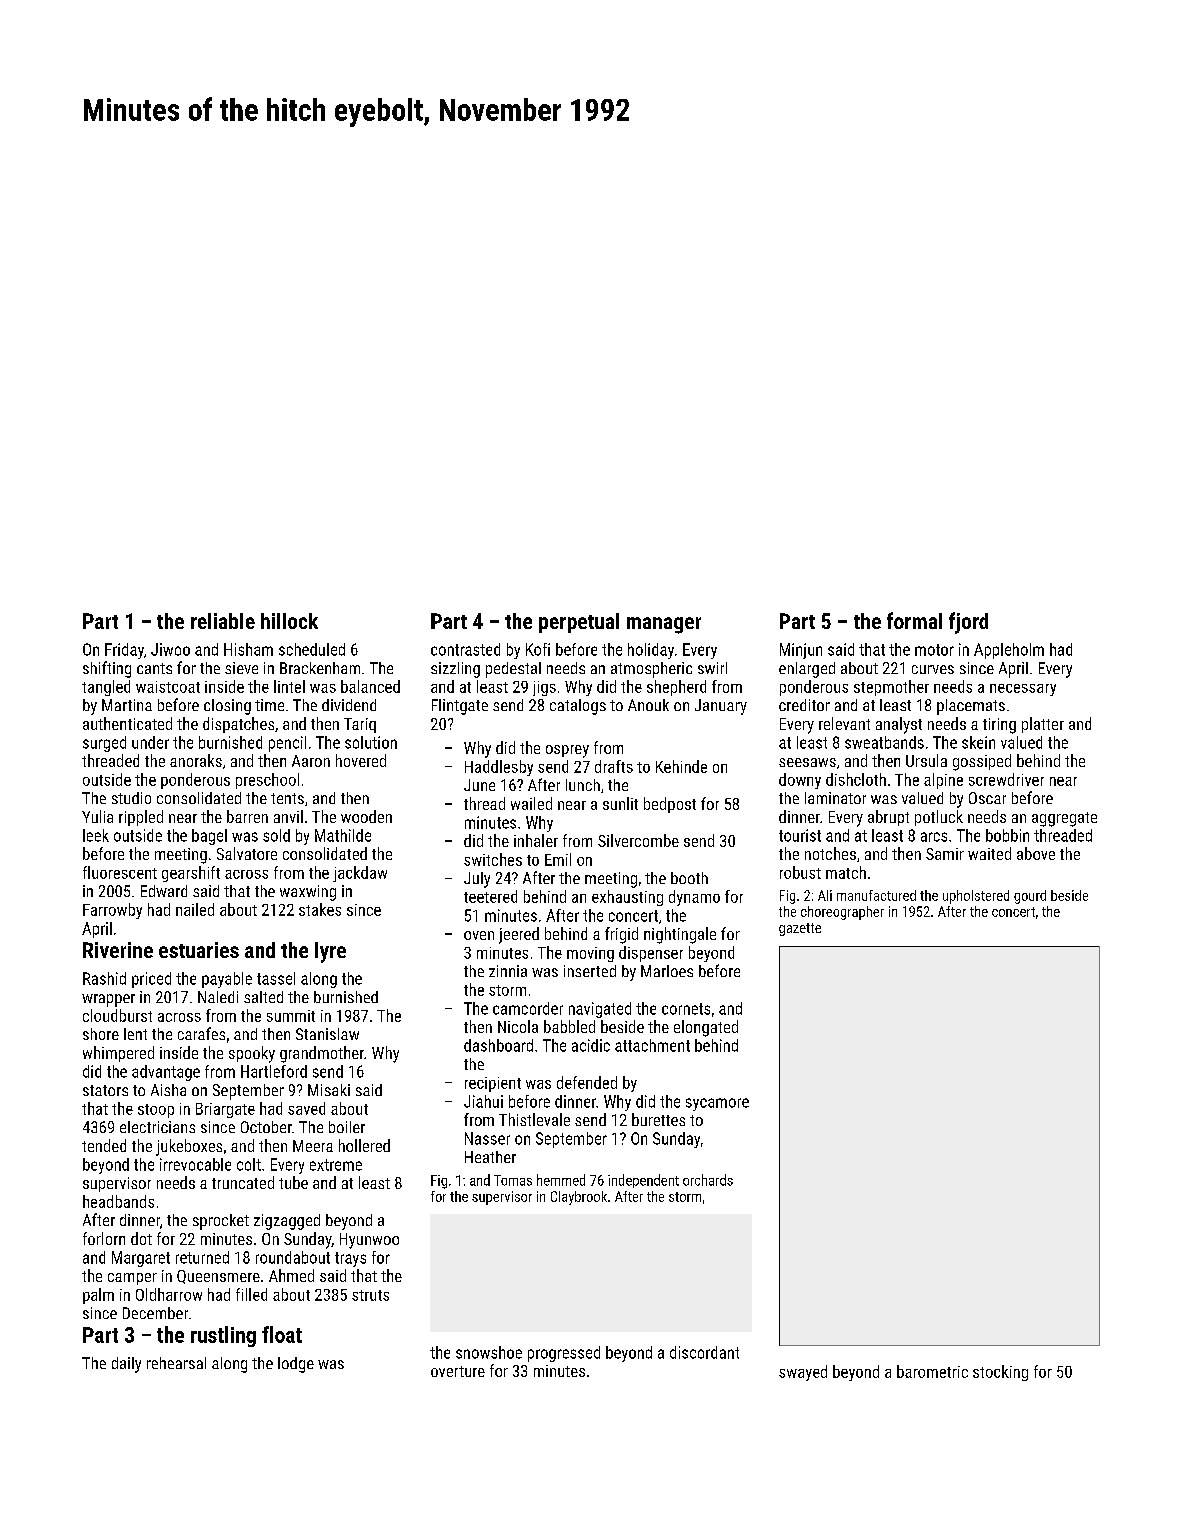  What do you see at coordinates (455, 670) in the image?
I see `sizzling` at bounding box center [455, 670].
